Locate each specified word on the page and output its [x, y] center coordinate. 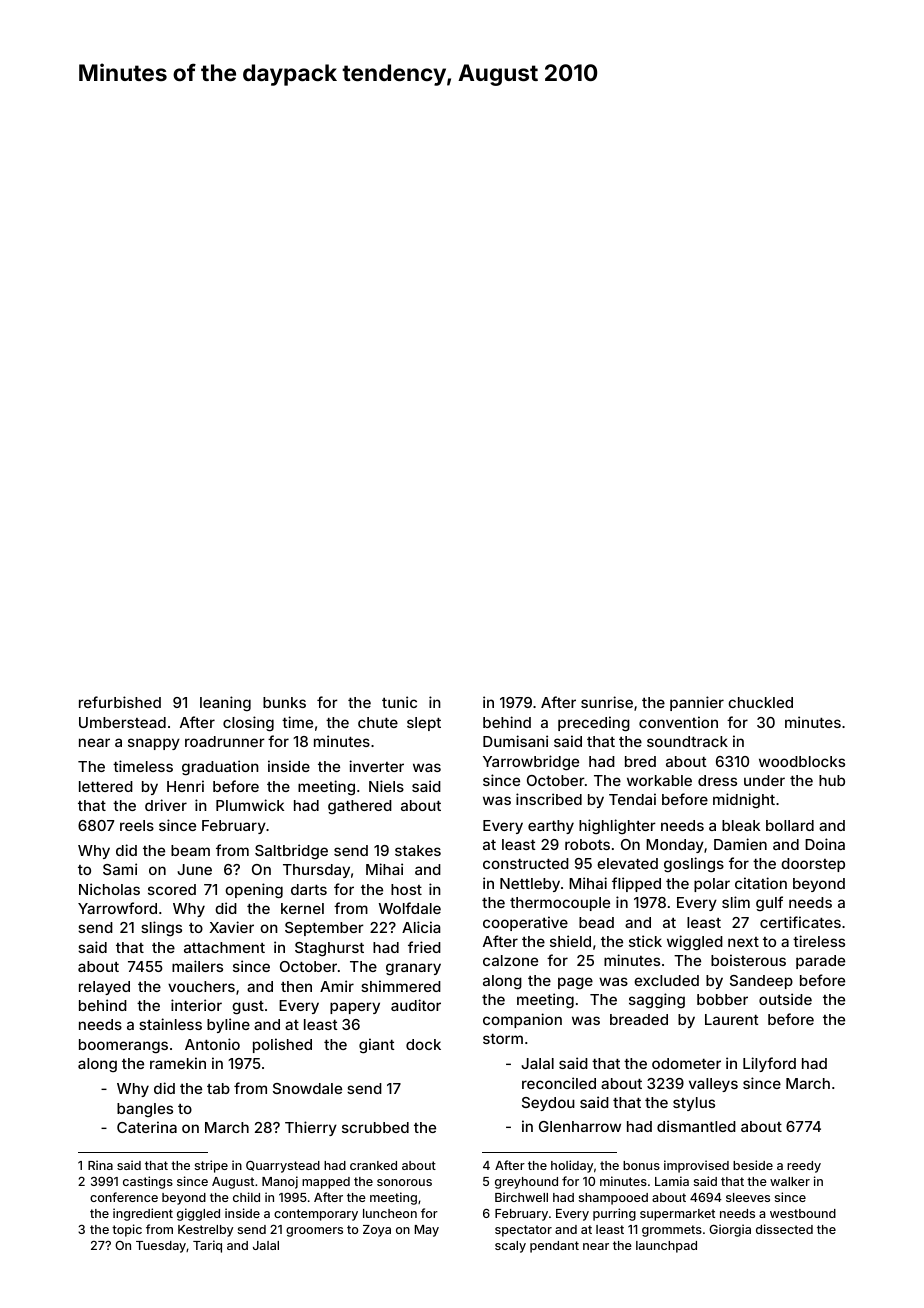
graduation [220, 767]
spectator [523, 1231]
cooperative [525, 923]
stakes [418, 850]
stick [645, 941]
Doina [825, 844]
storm [503, 1039]
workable [659, 780]
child [246, 1197]
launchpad [666, 1247]
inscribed [549, 799]
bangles [145, 1110]
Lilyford [769, 1064]
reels [137, 825]
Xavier [231, 927]
